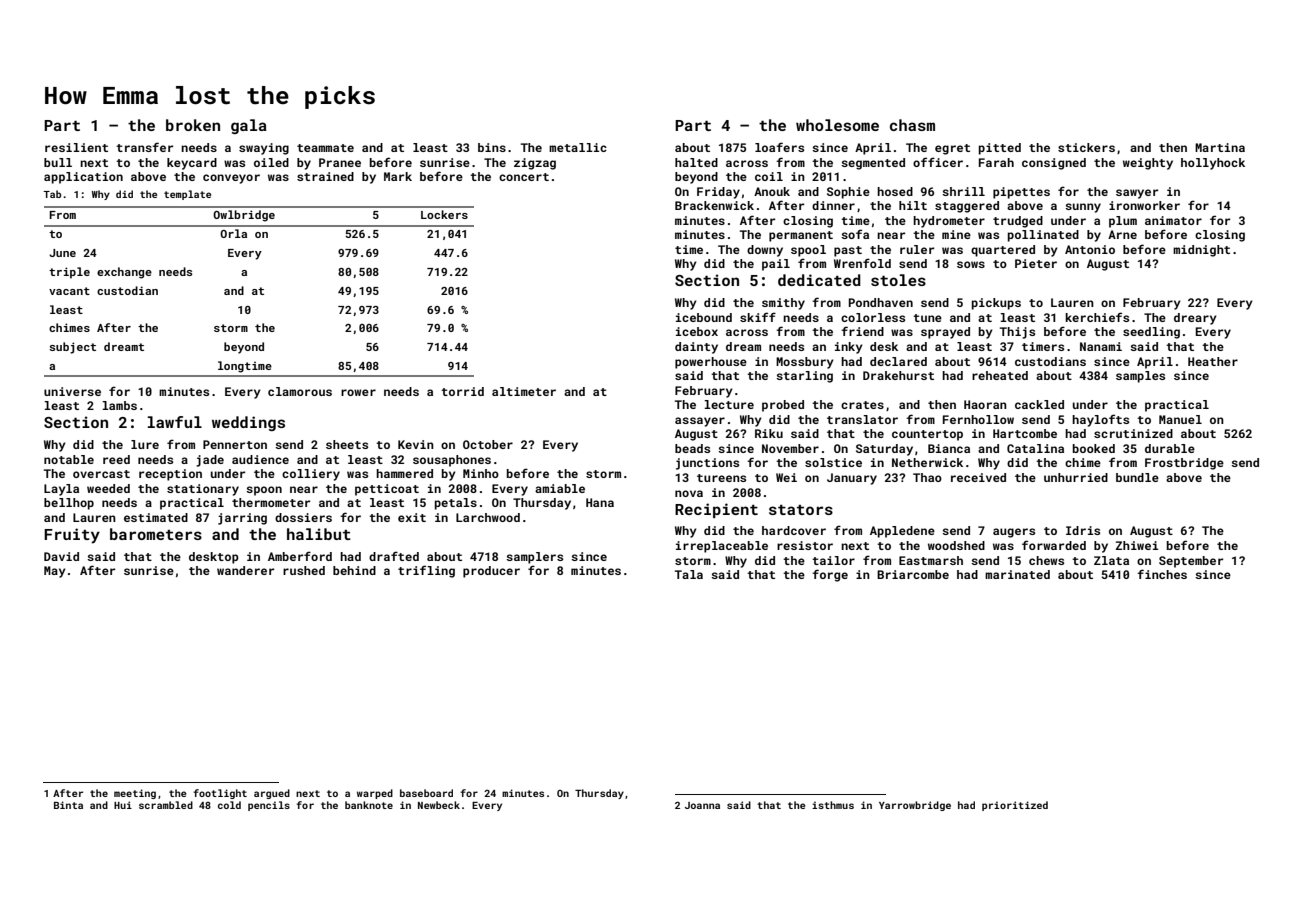 The image size is (1308, 924). What do you see at coordinates (913, 574) in the screenshot?
I see `Briarcombe` at bounding box center [913, 574].
